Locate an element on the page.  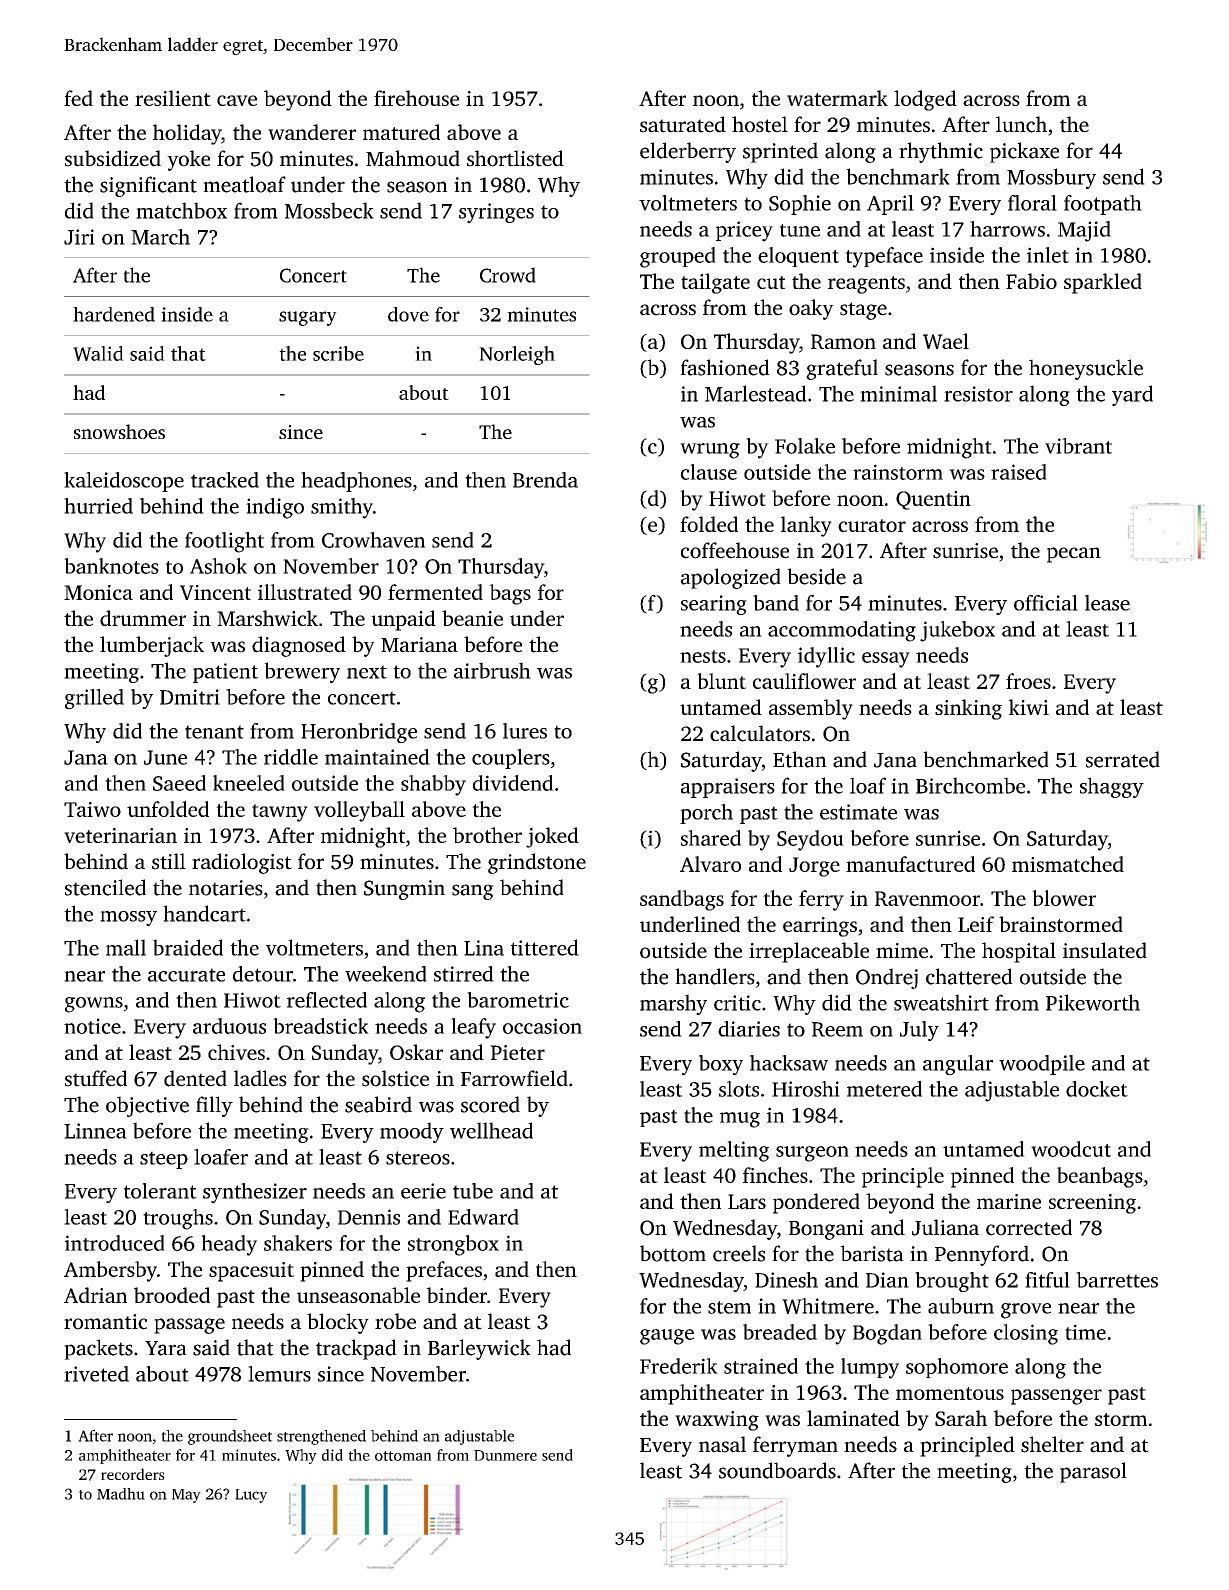
vibrant is located at coordinates (1078, 446).
